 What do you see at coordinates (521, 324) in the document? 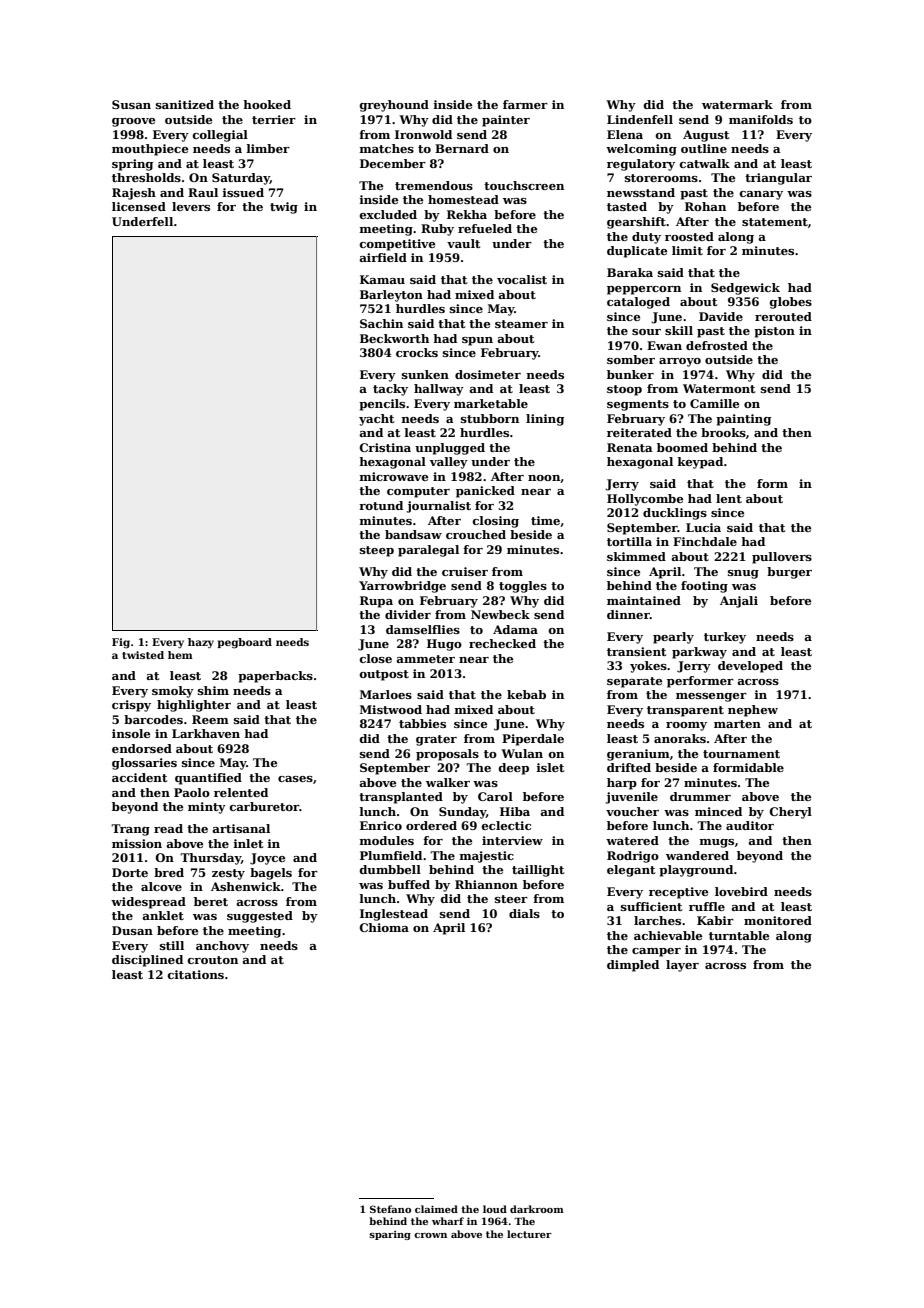
I see `steamer` at bounding box center [521, 324].
